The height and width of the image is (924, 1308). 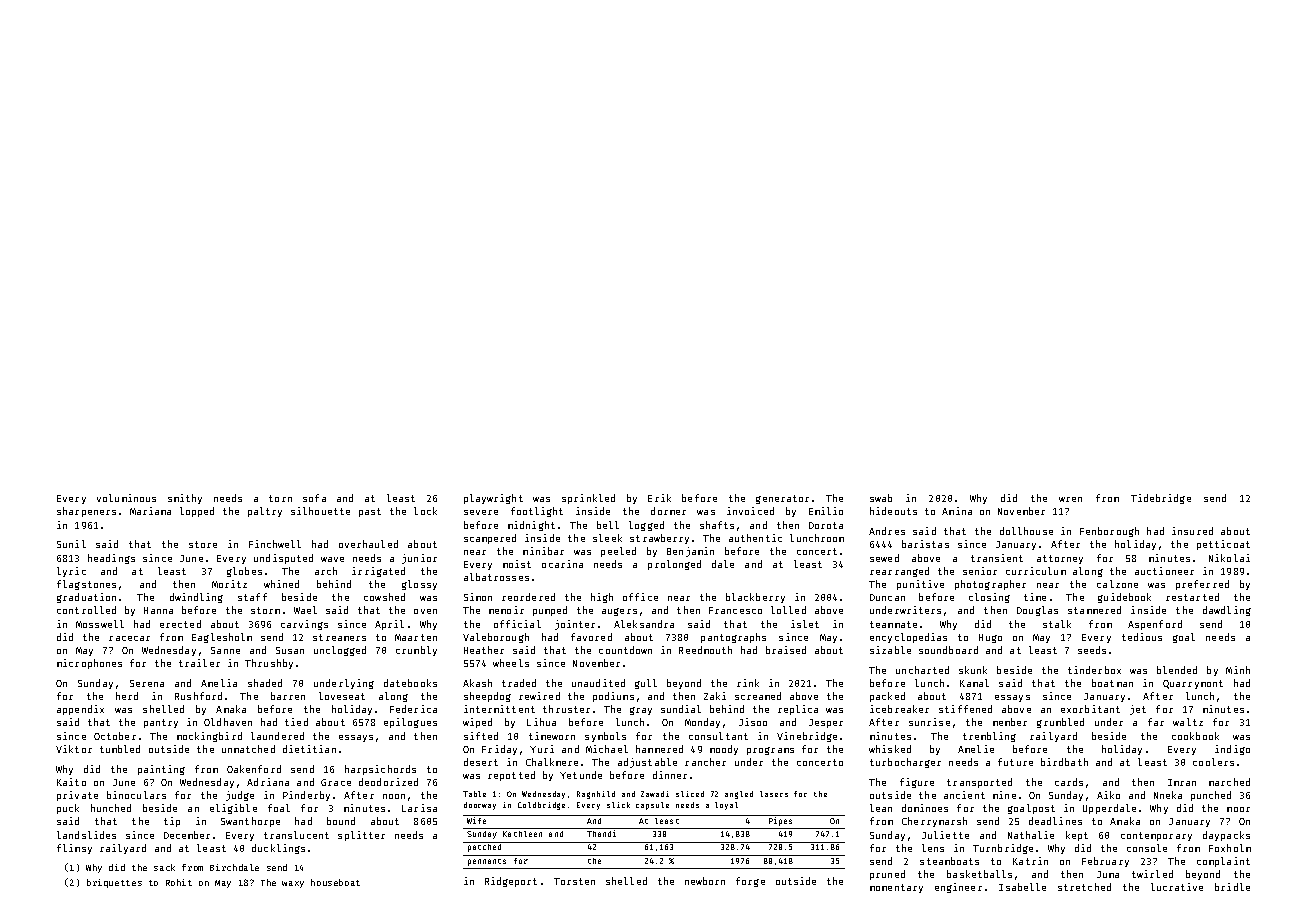 I want to click on Heather, so click(x=484, y=650).
